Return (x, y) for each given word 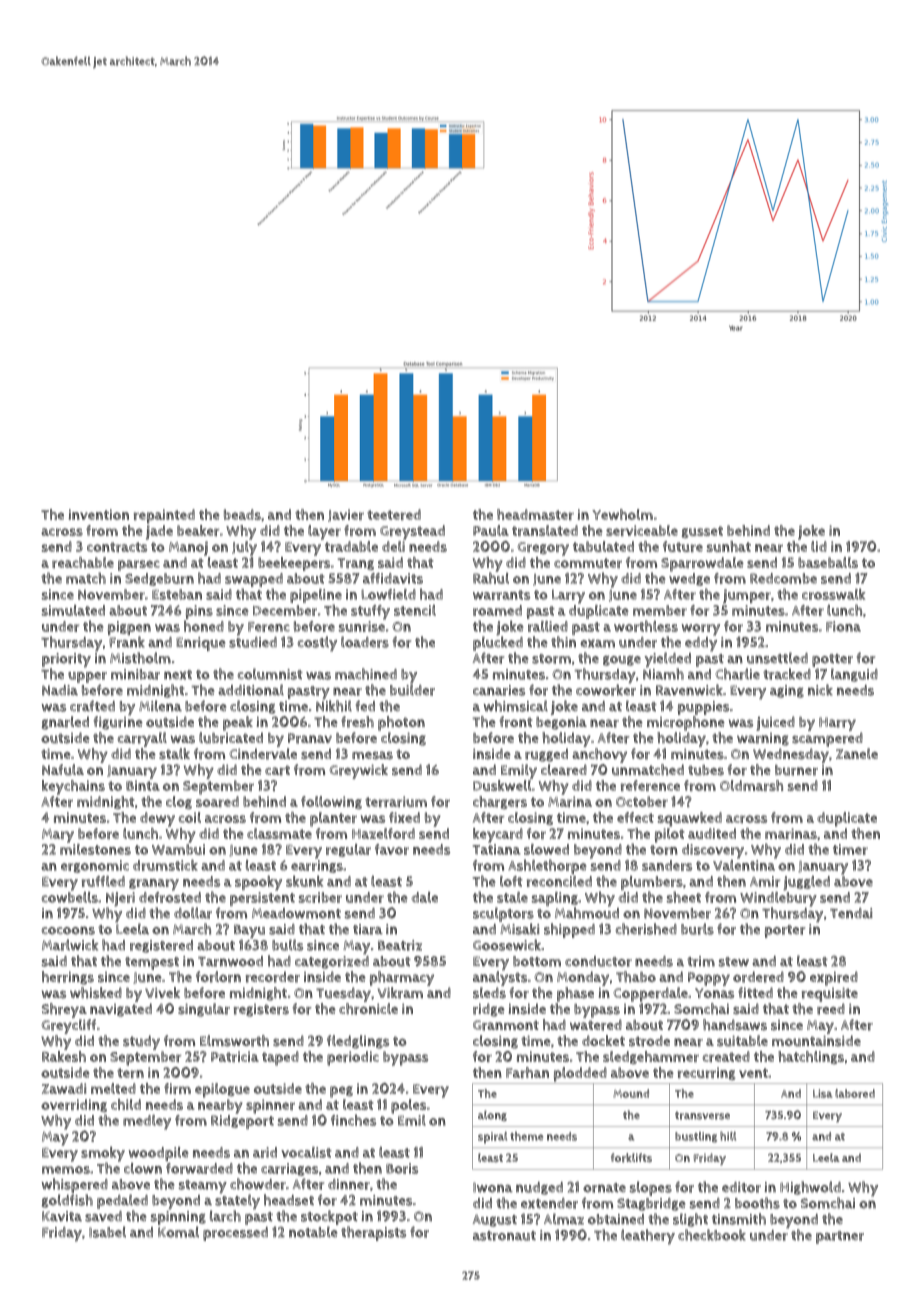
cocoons (68, 930)
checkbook (712, 1235)
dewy (157, 819)
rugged (546, 755)
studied (253, 642)
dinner (349, 1184)
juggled (806, 883)
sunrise (362, 626)
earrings (317, 866)
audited (712, 833)
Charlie (737, 674)
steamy (203, 1187)
